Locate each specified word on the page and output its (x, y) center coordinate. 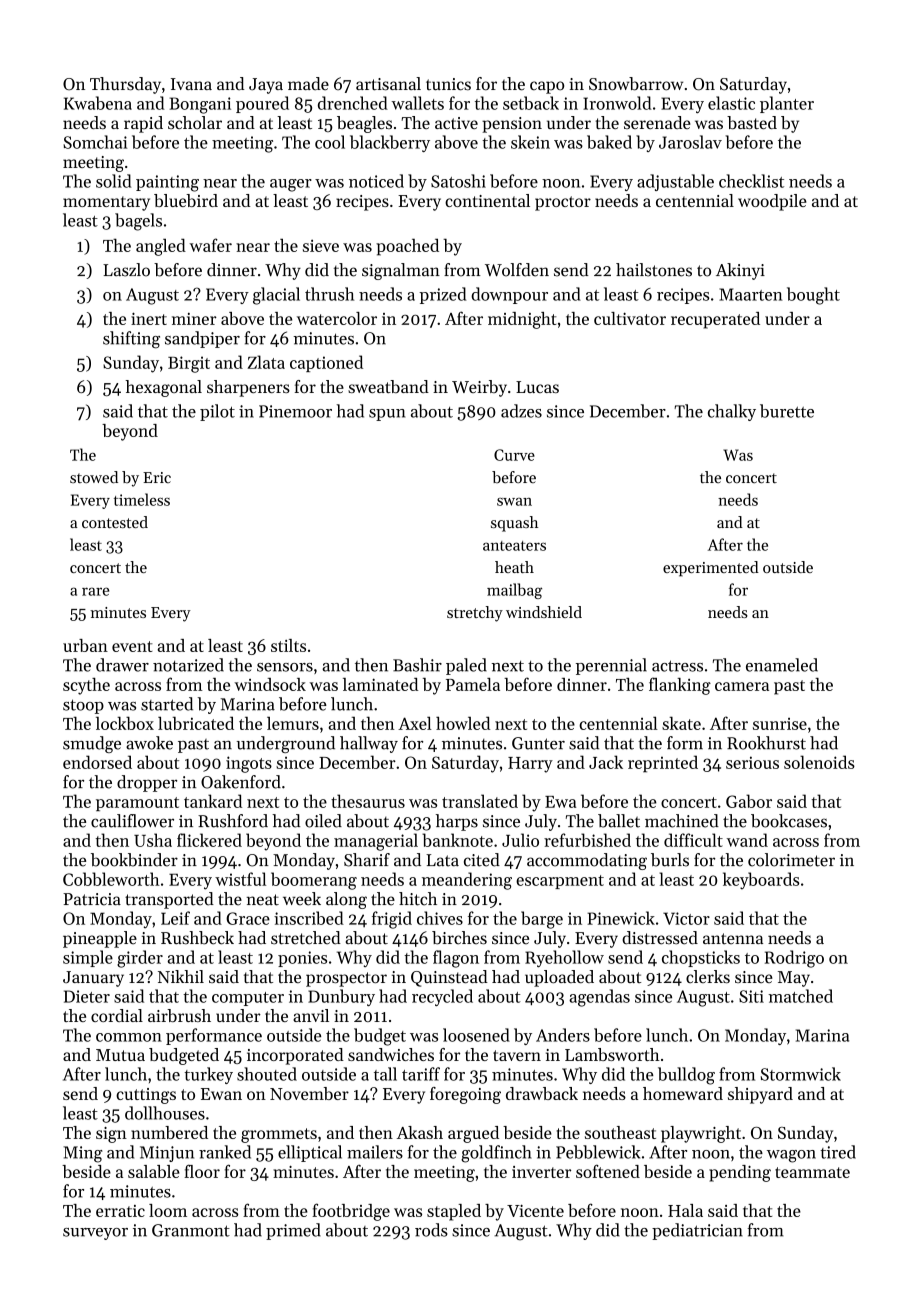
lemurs (293, 723)
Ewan (221, 1094)
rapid (143, 124)
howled (463, 723)
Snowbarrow (636, 84)
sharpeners (248, 388)
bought (813, 296)
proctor (563, 203)
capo (547, 87)
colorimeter (791, 860)
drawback (542, 1093)
